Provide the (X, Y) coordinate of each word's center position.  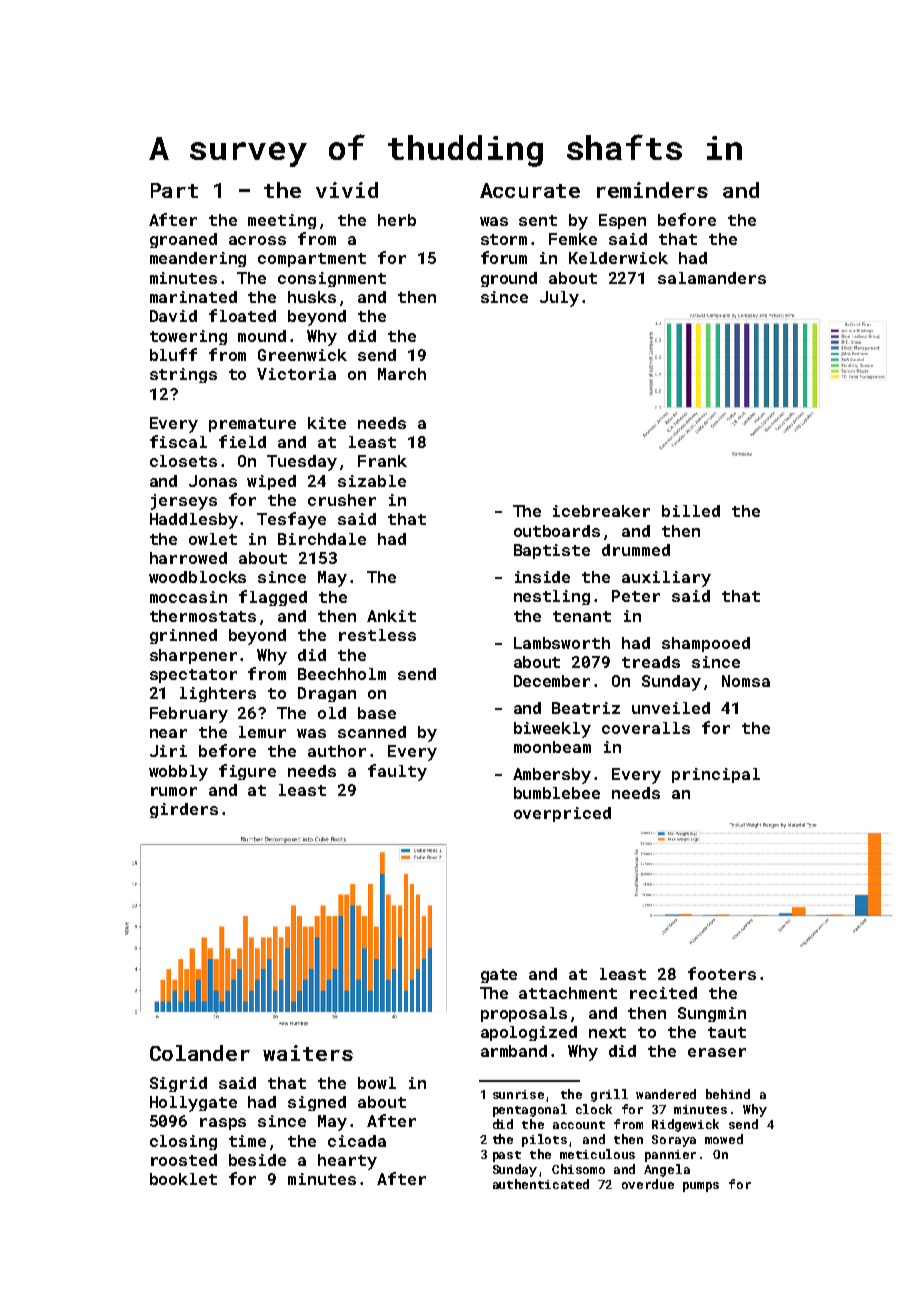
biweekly (552, 730)
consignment (332, 279)
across (257, 240)
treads (651, 662)
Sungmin (712, 1014)
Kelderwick (618, 258)
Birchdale (322, 539)
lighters (218, 694)
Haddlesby (194, 521)
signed (317, 1103)
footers (722, 973)
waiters (308, 1053)
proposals (524, 1014)
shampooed (706, 644)
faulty (397, 772)
